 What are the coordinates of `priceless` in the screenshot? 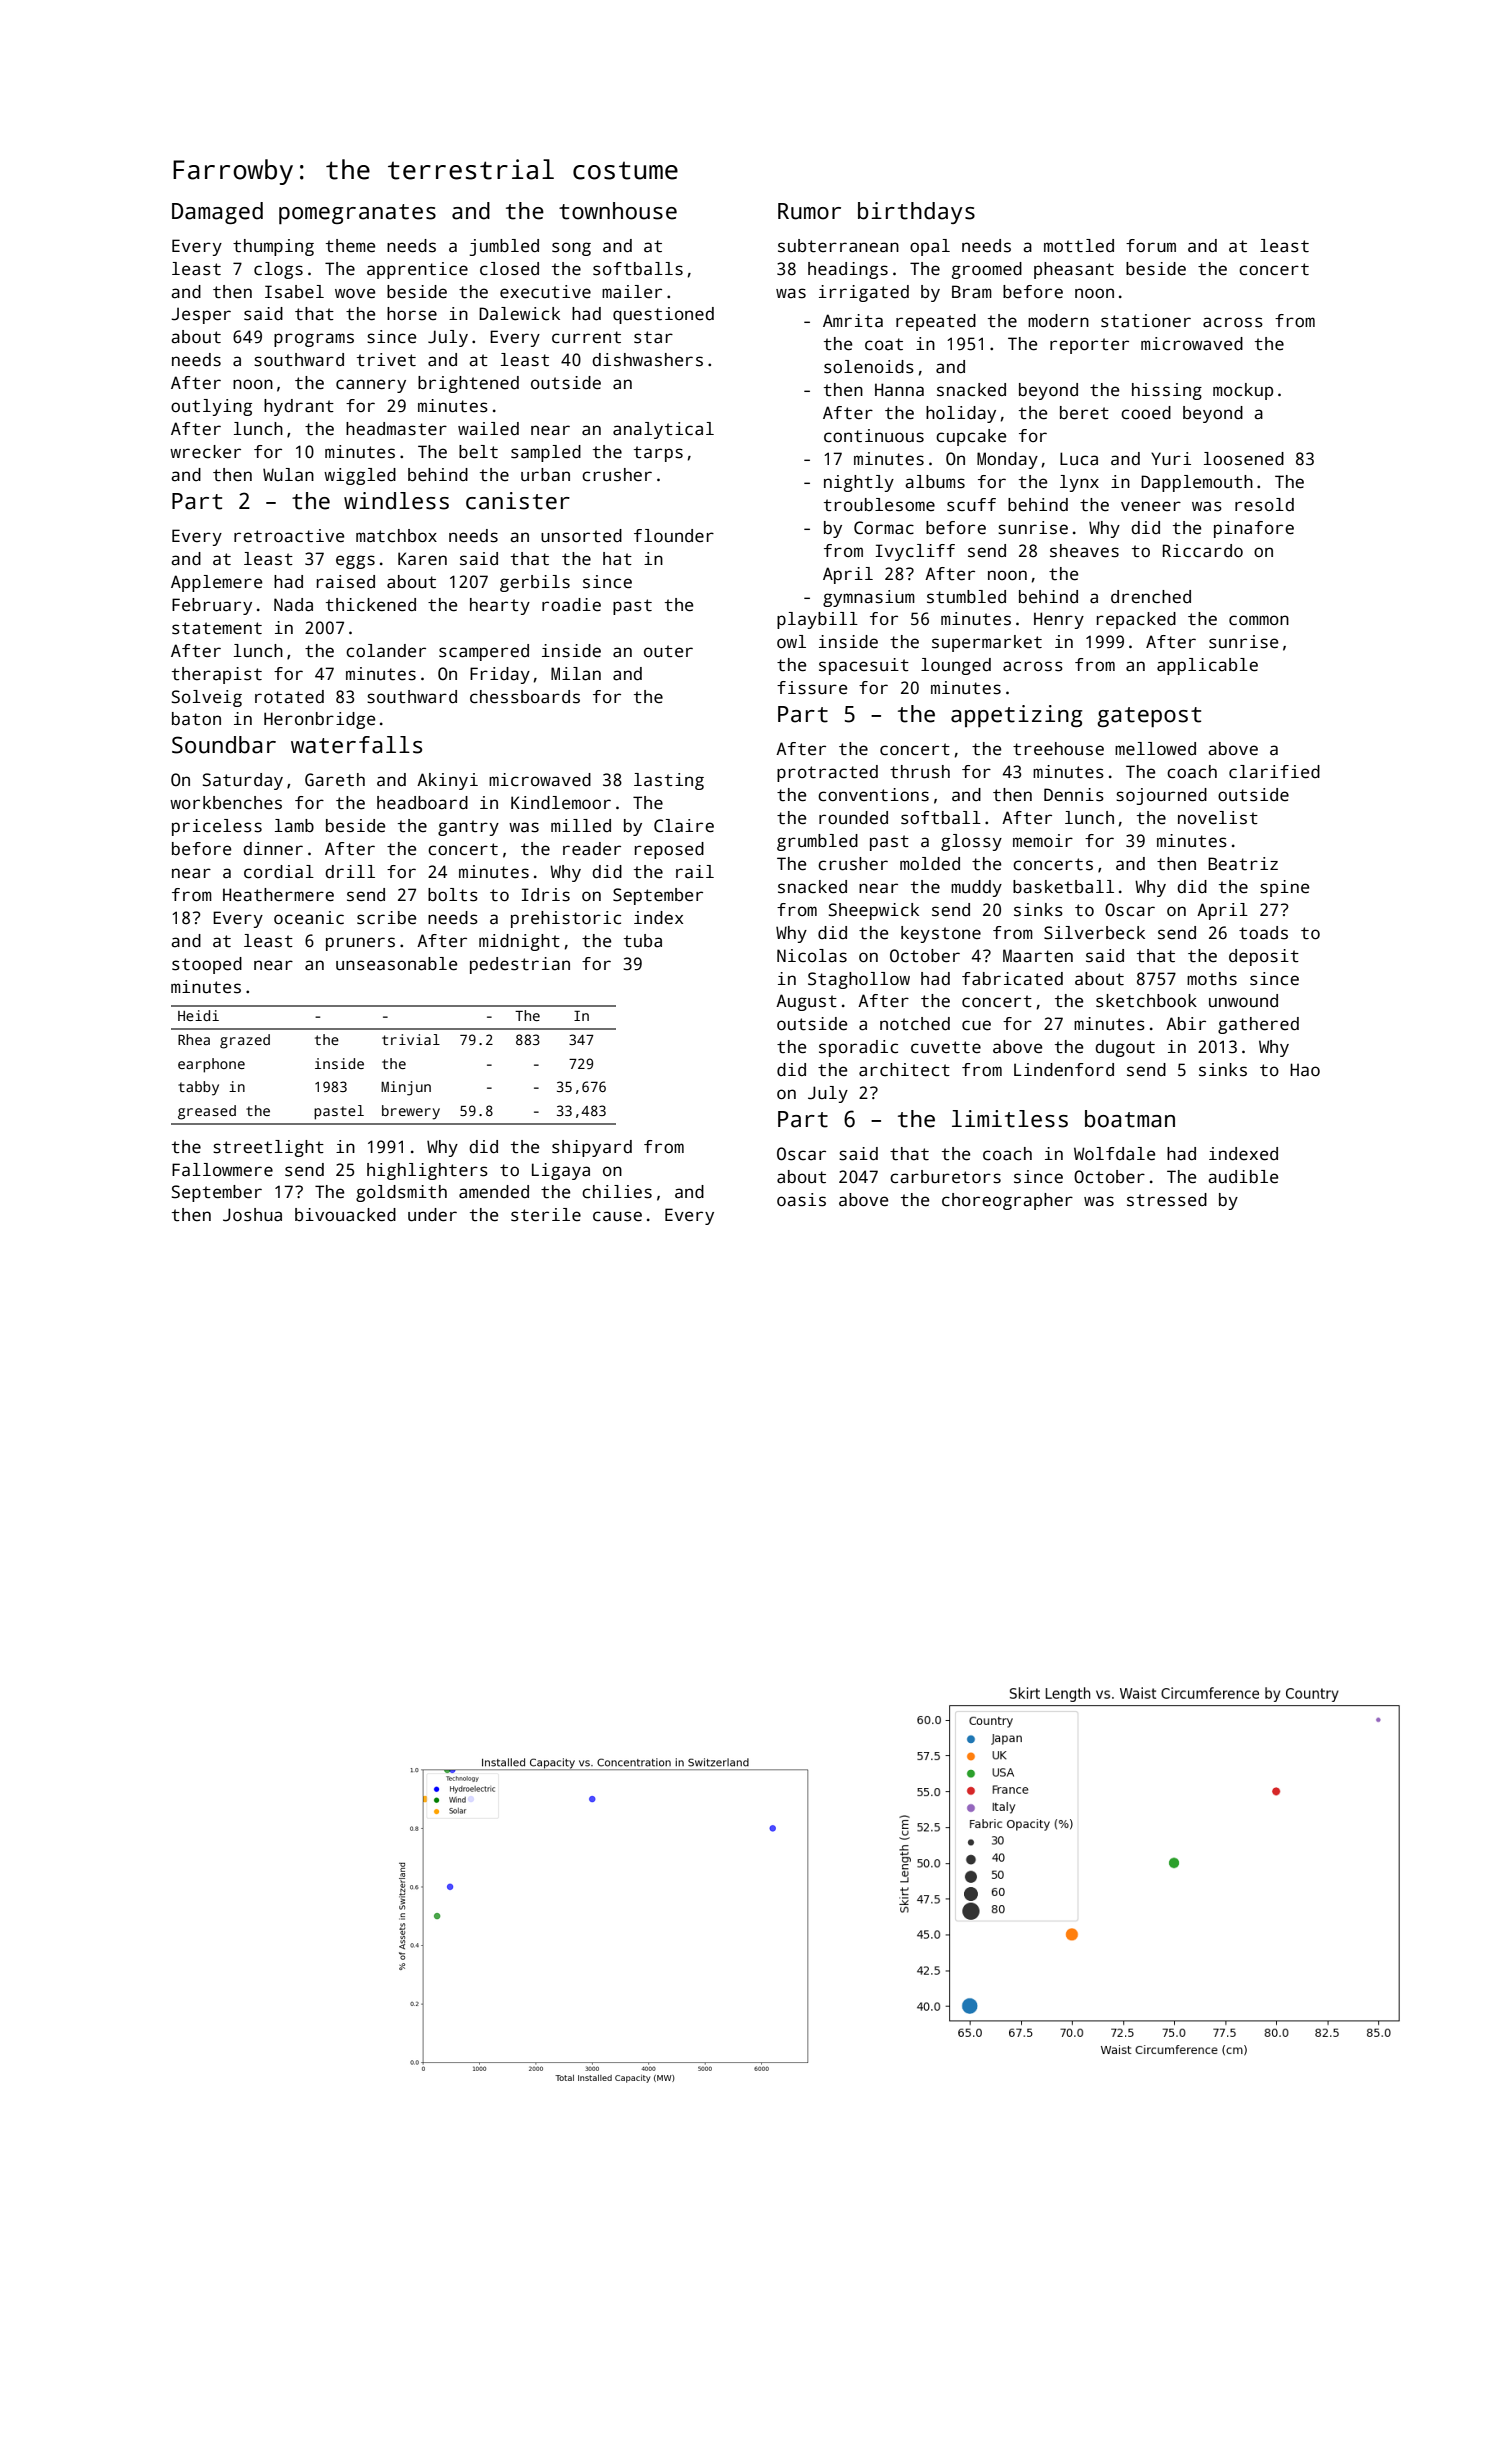 It's located at (217, 827).
